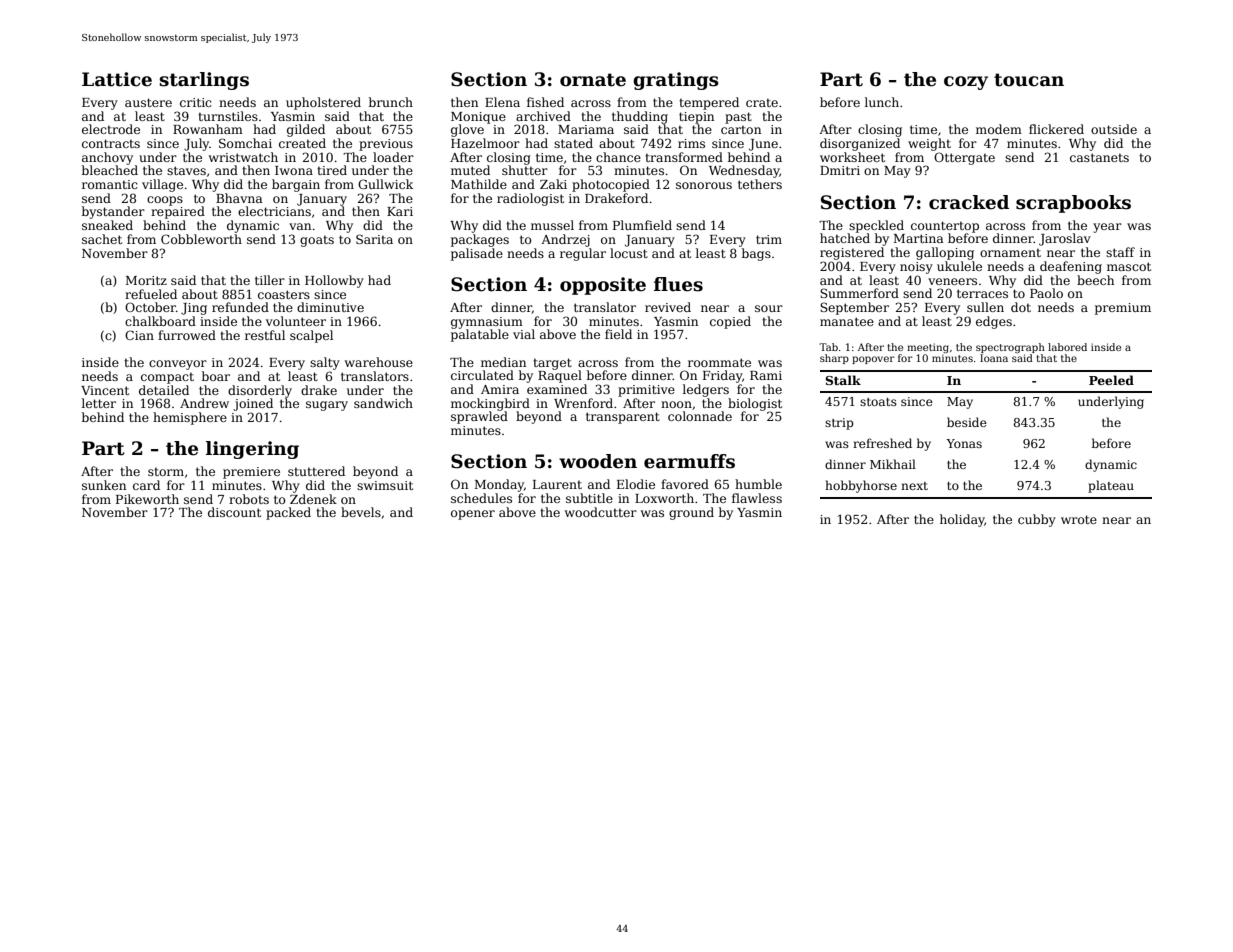  I want to click on mascot, so click(1129, 266).
